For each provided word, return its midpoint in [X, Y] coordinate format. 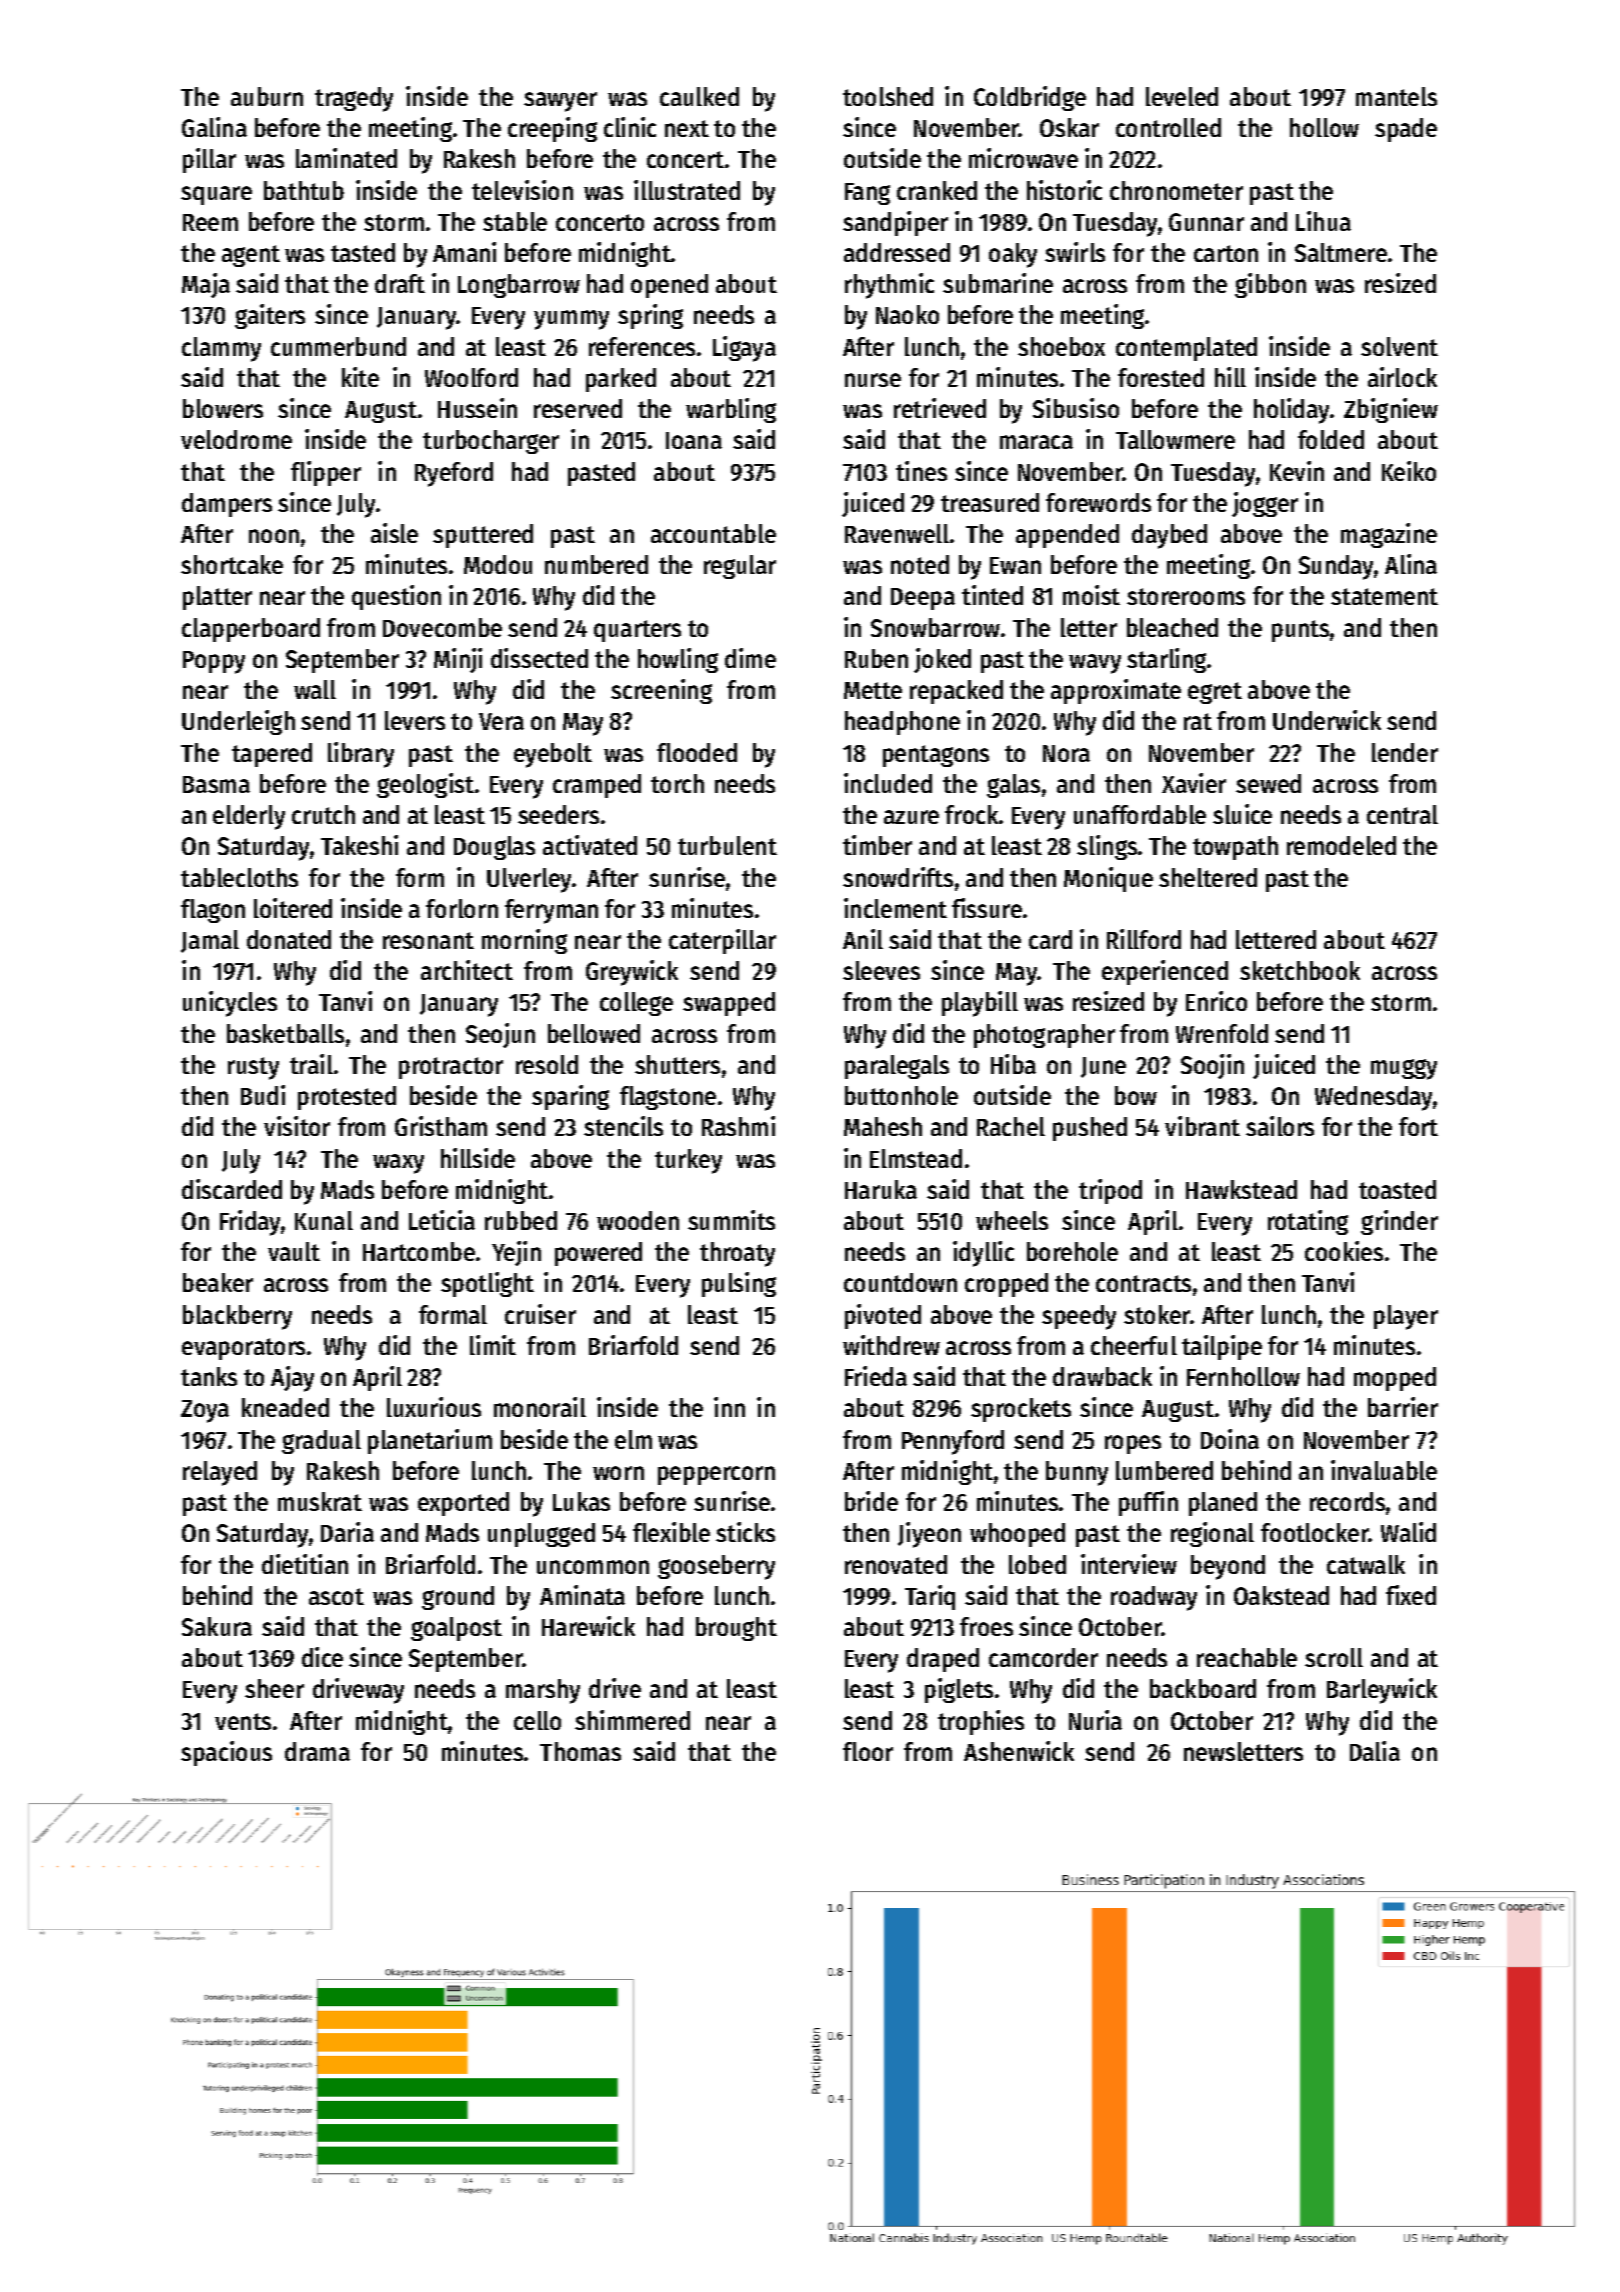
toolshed [888, 96]
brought [736, 1629]
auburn [267, 96]
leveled [1182, 96]
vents [243, 1721]
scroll [1334, 1657]
